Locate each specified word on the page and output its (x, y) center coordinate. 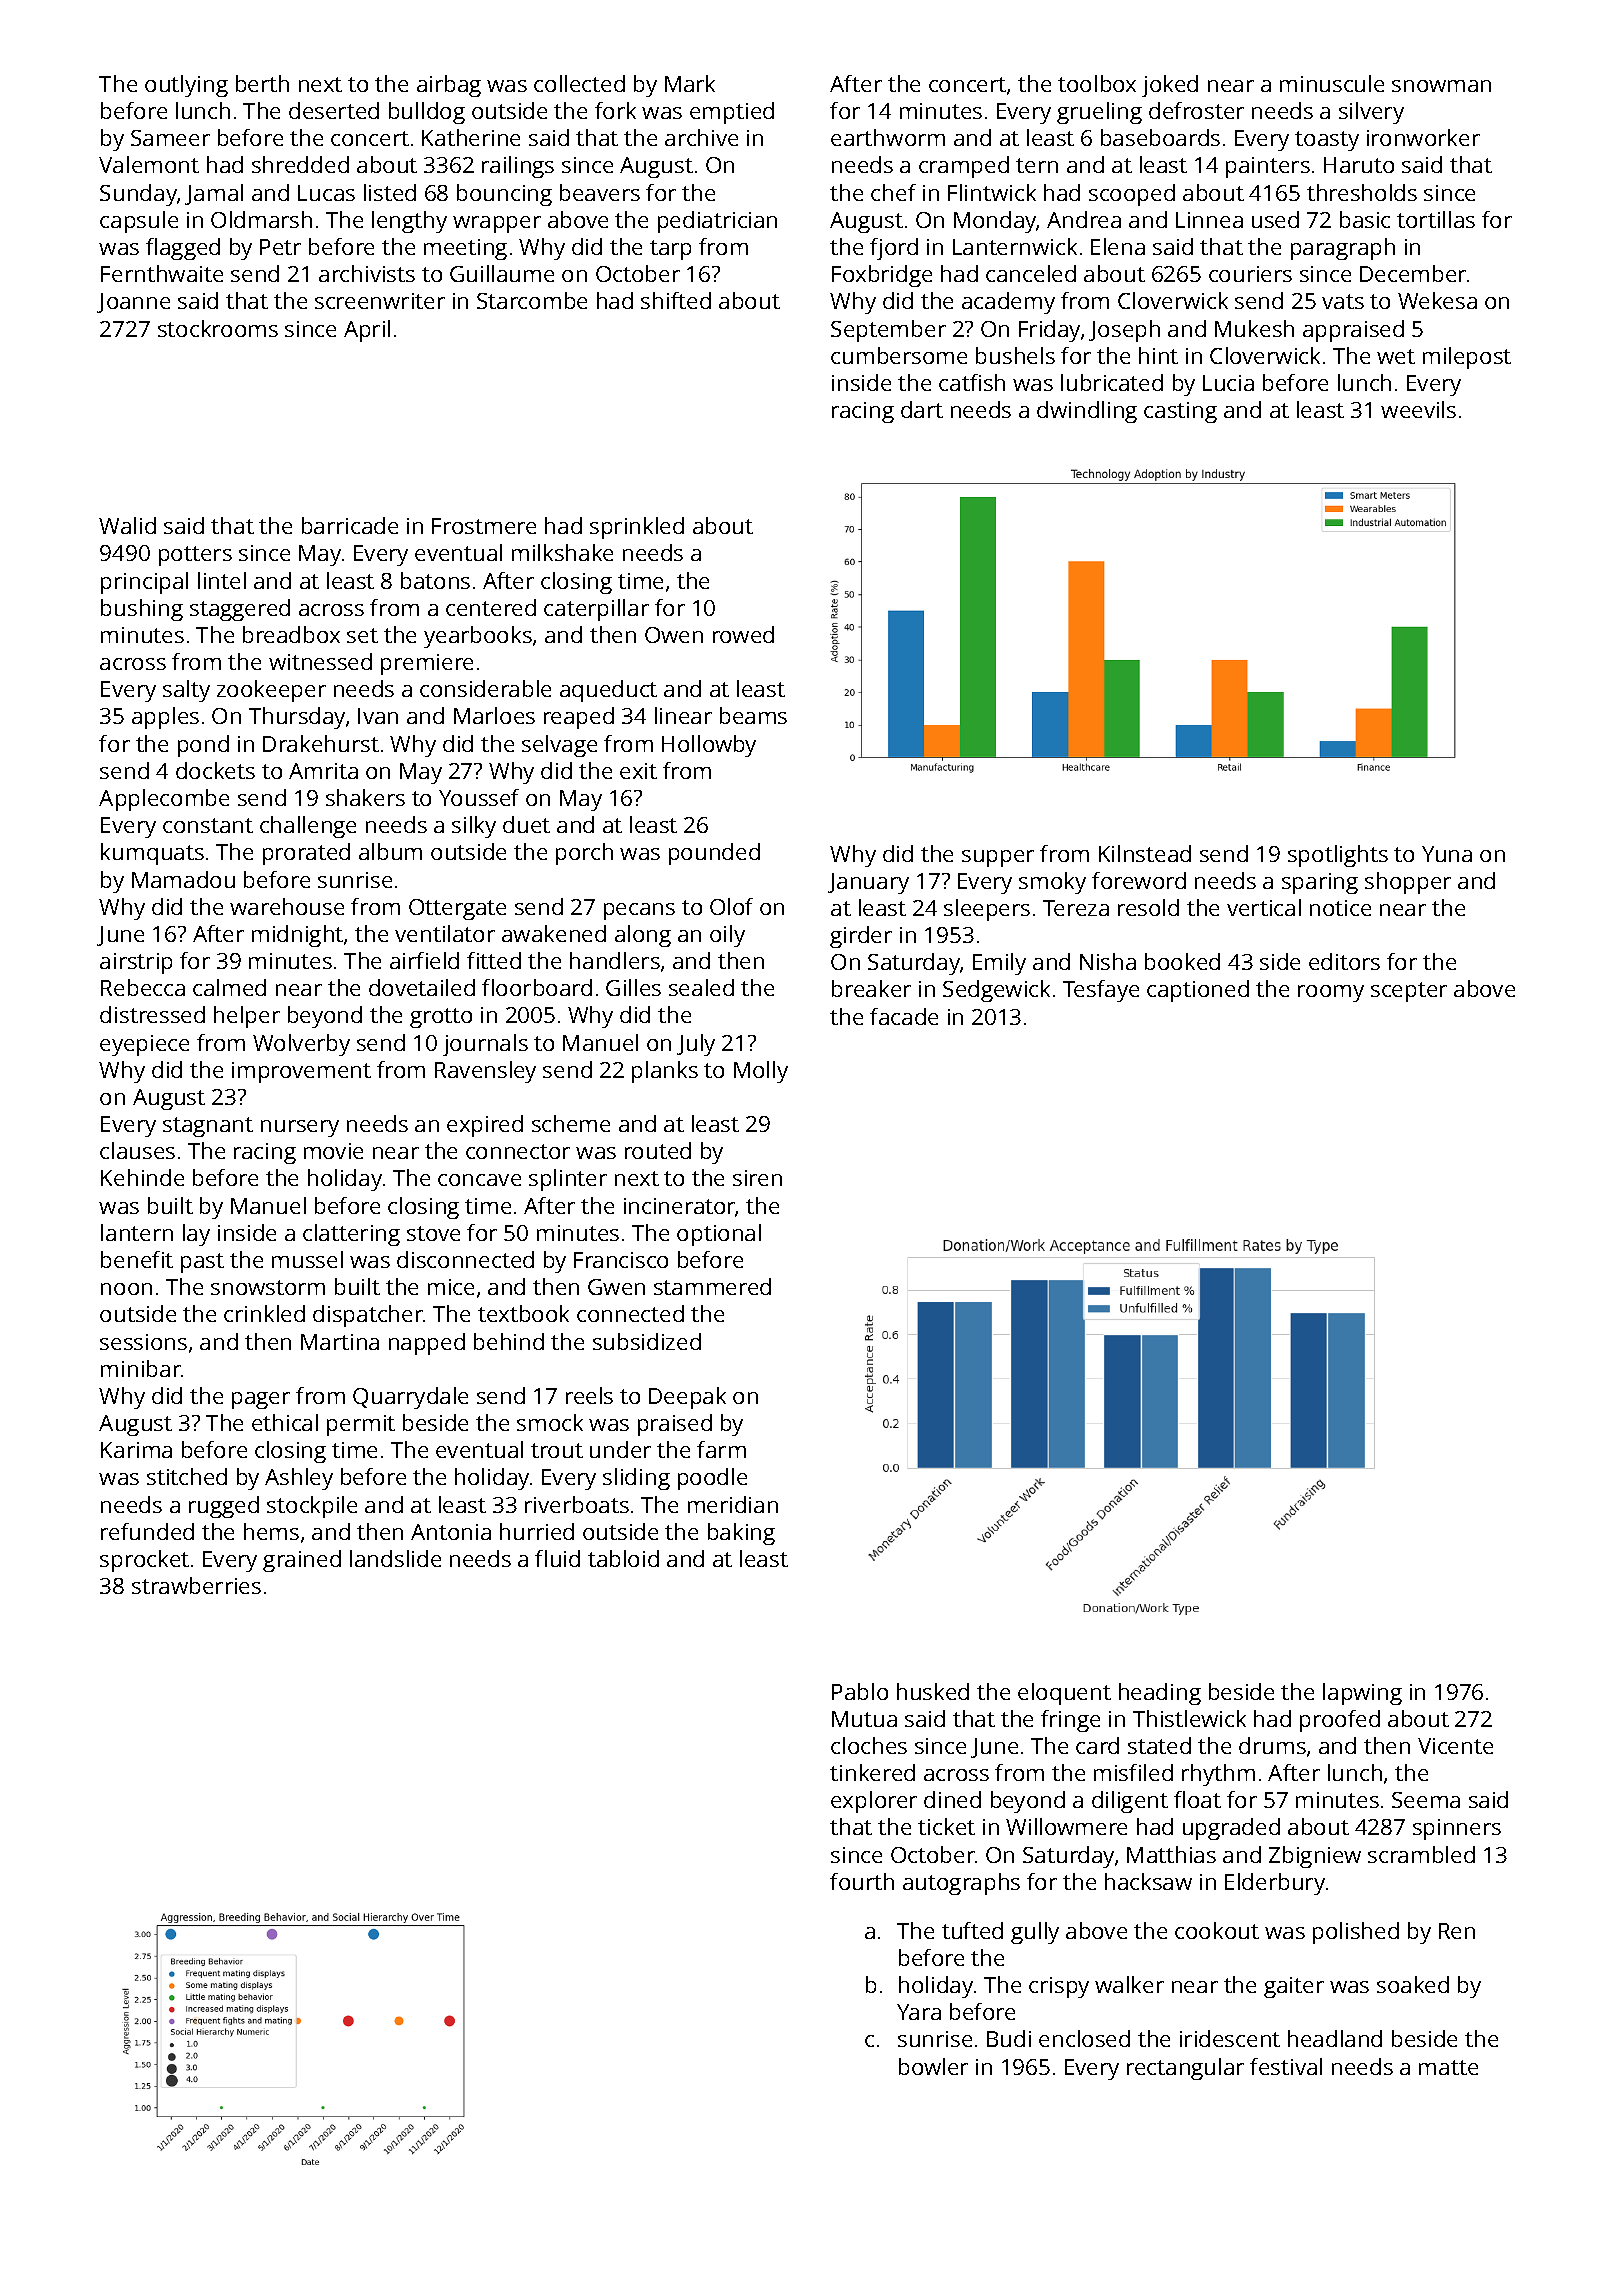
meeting (465, 249)
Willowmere (1066, 1826)
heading (1160, 1694)
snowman (1441, 86)
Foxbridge (882, 276)
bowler (933, 2066)
